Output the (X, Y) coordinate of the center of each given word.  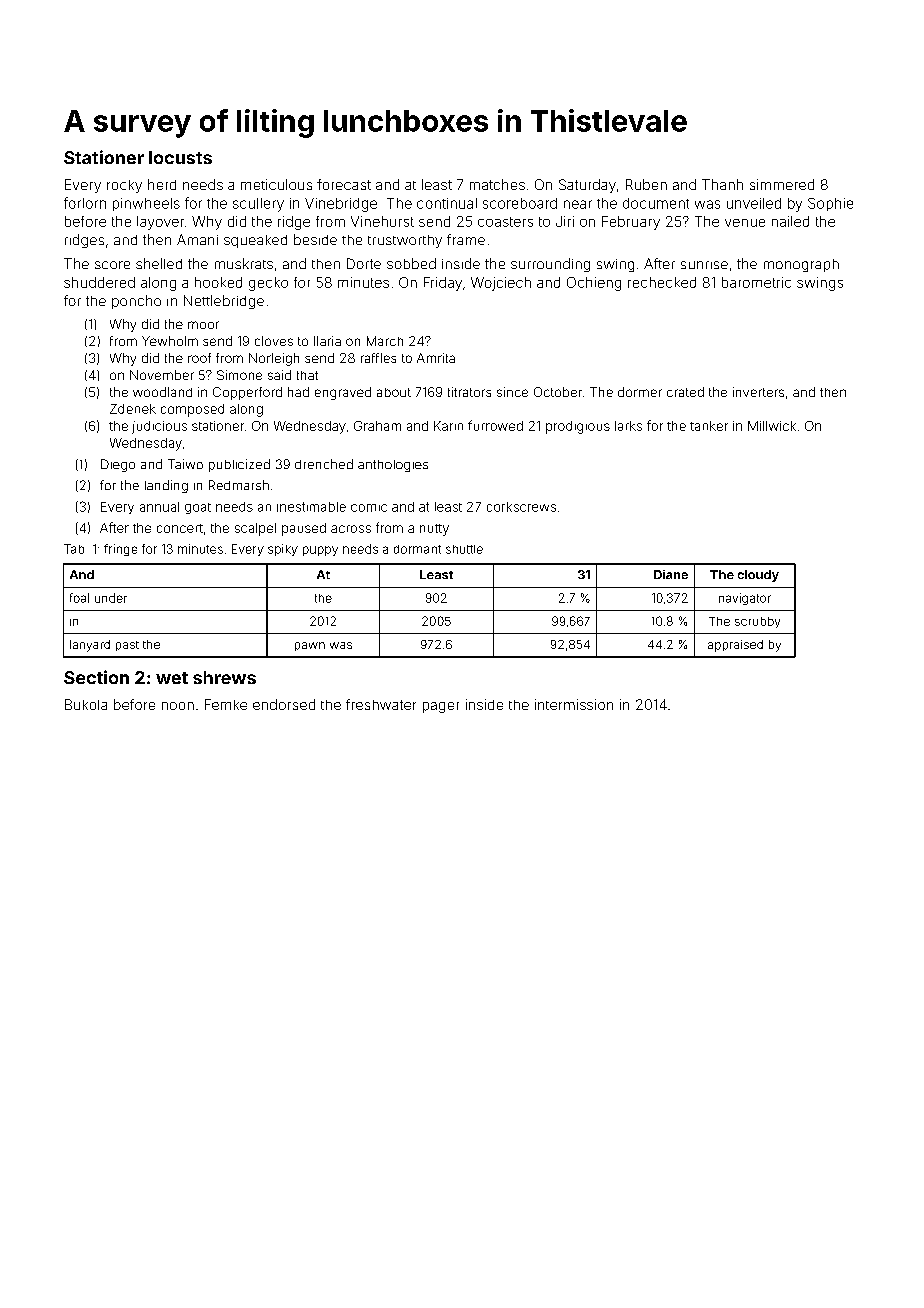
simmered (782, 184)
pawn (310, 646)
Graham (377, 426)
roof (199, 358)
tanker (709, 426)
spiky (283, 550)
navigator (745, 599)
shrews (224, 677)
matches (497, 184)
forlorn (85, 203)
